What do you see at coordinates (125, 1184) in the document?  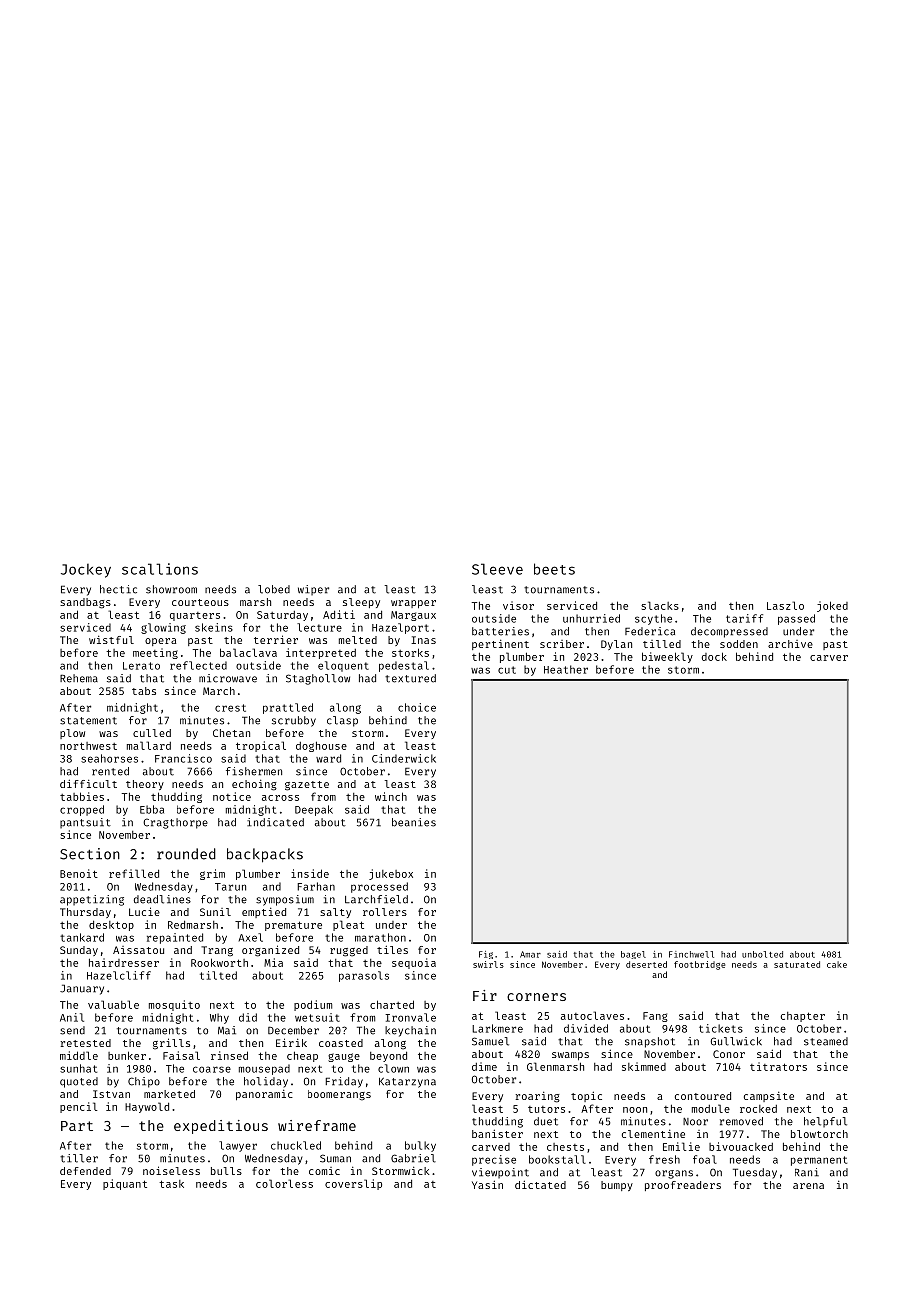 I see `piquant` at bounding box center [125, 1184].
